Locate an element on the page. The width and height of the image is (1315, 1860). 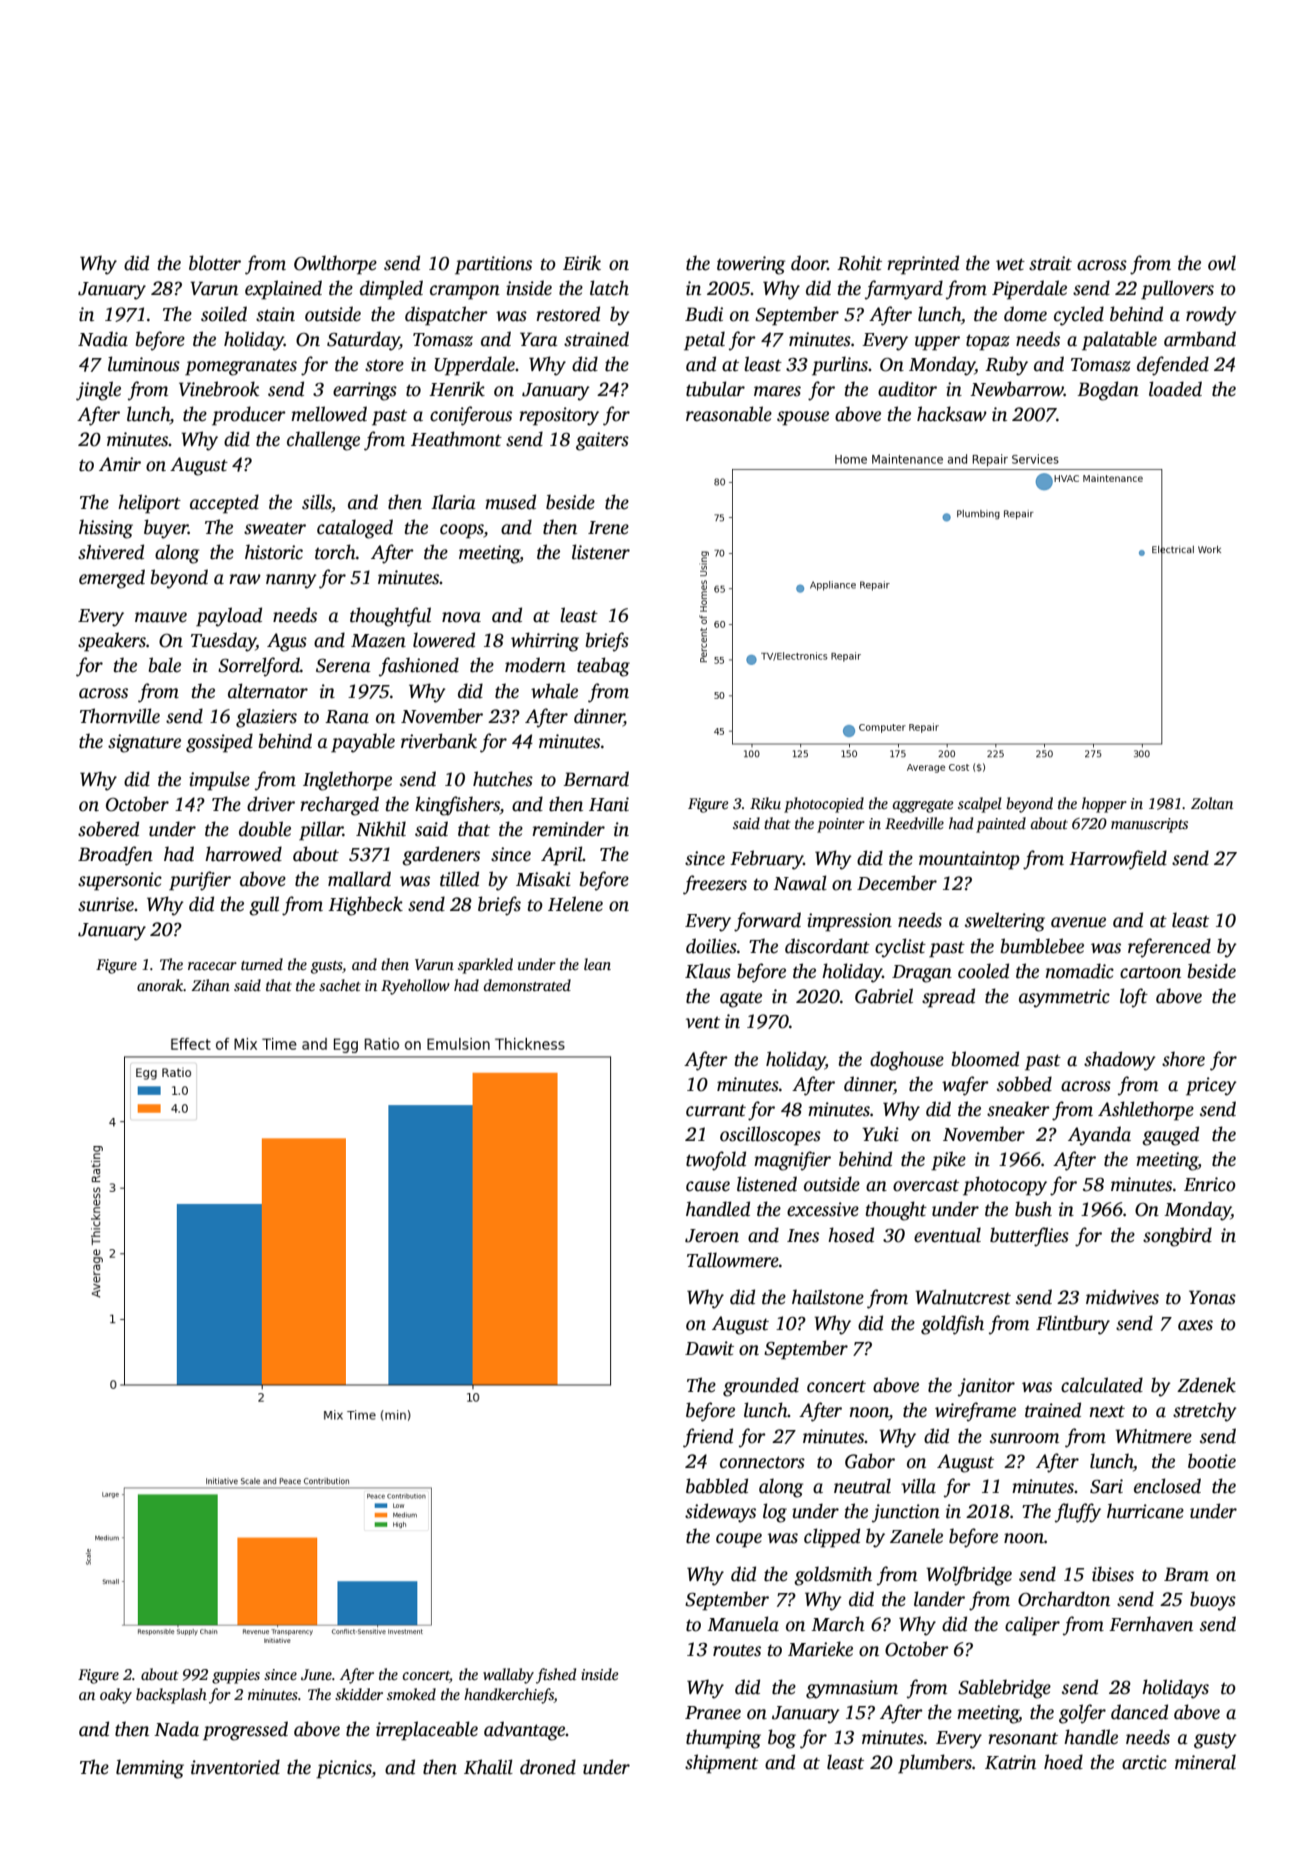
blotter is located at coordinates (215, 263).
